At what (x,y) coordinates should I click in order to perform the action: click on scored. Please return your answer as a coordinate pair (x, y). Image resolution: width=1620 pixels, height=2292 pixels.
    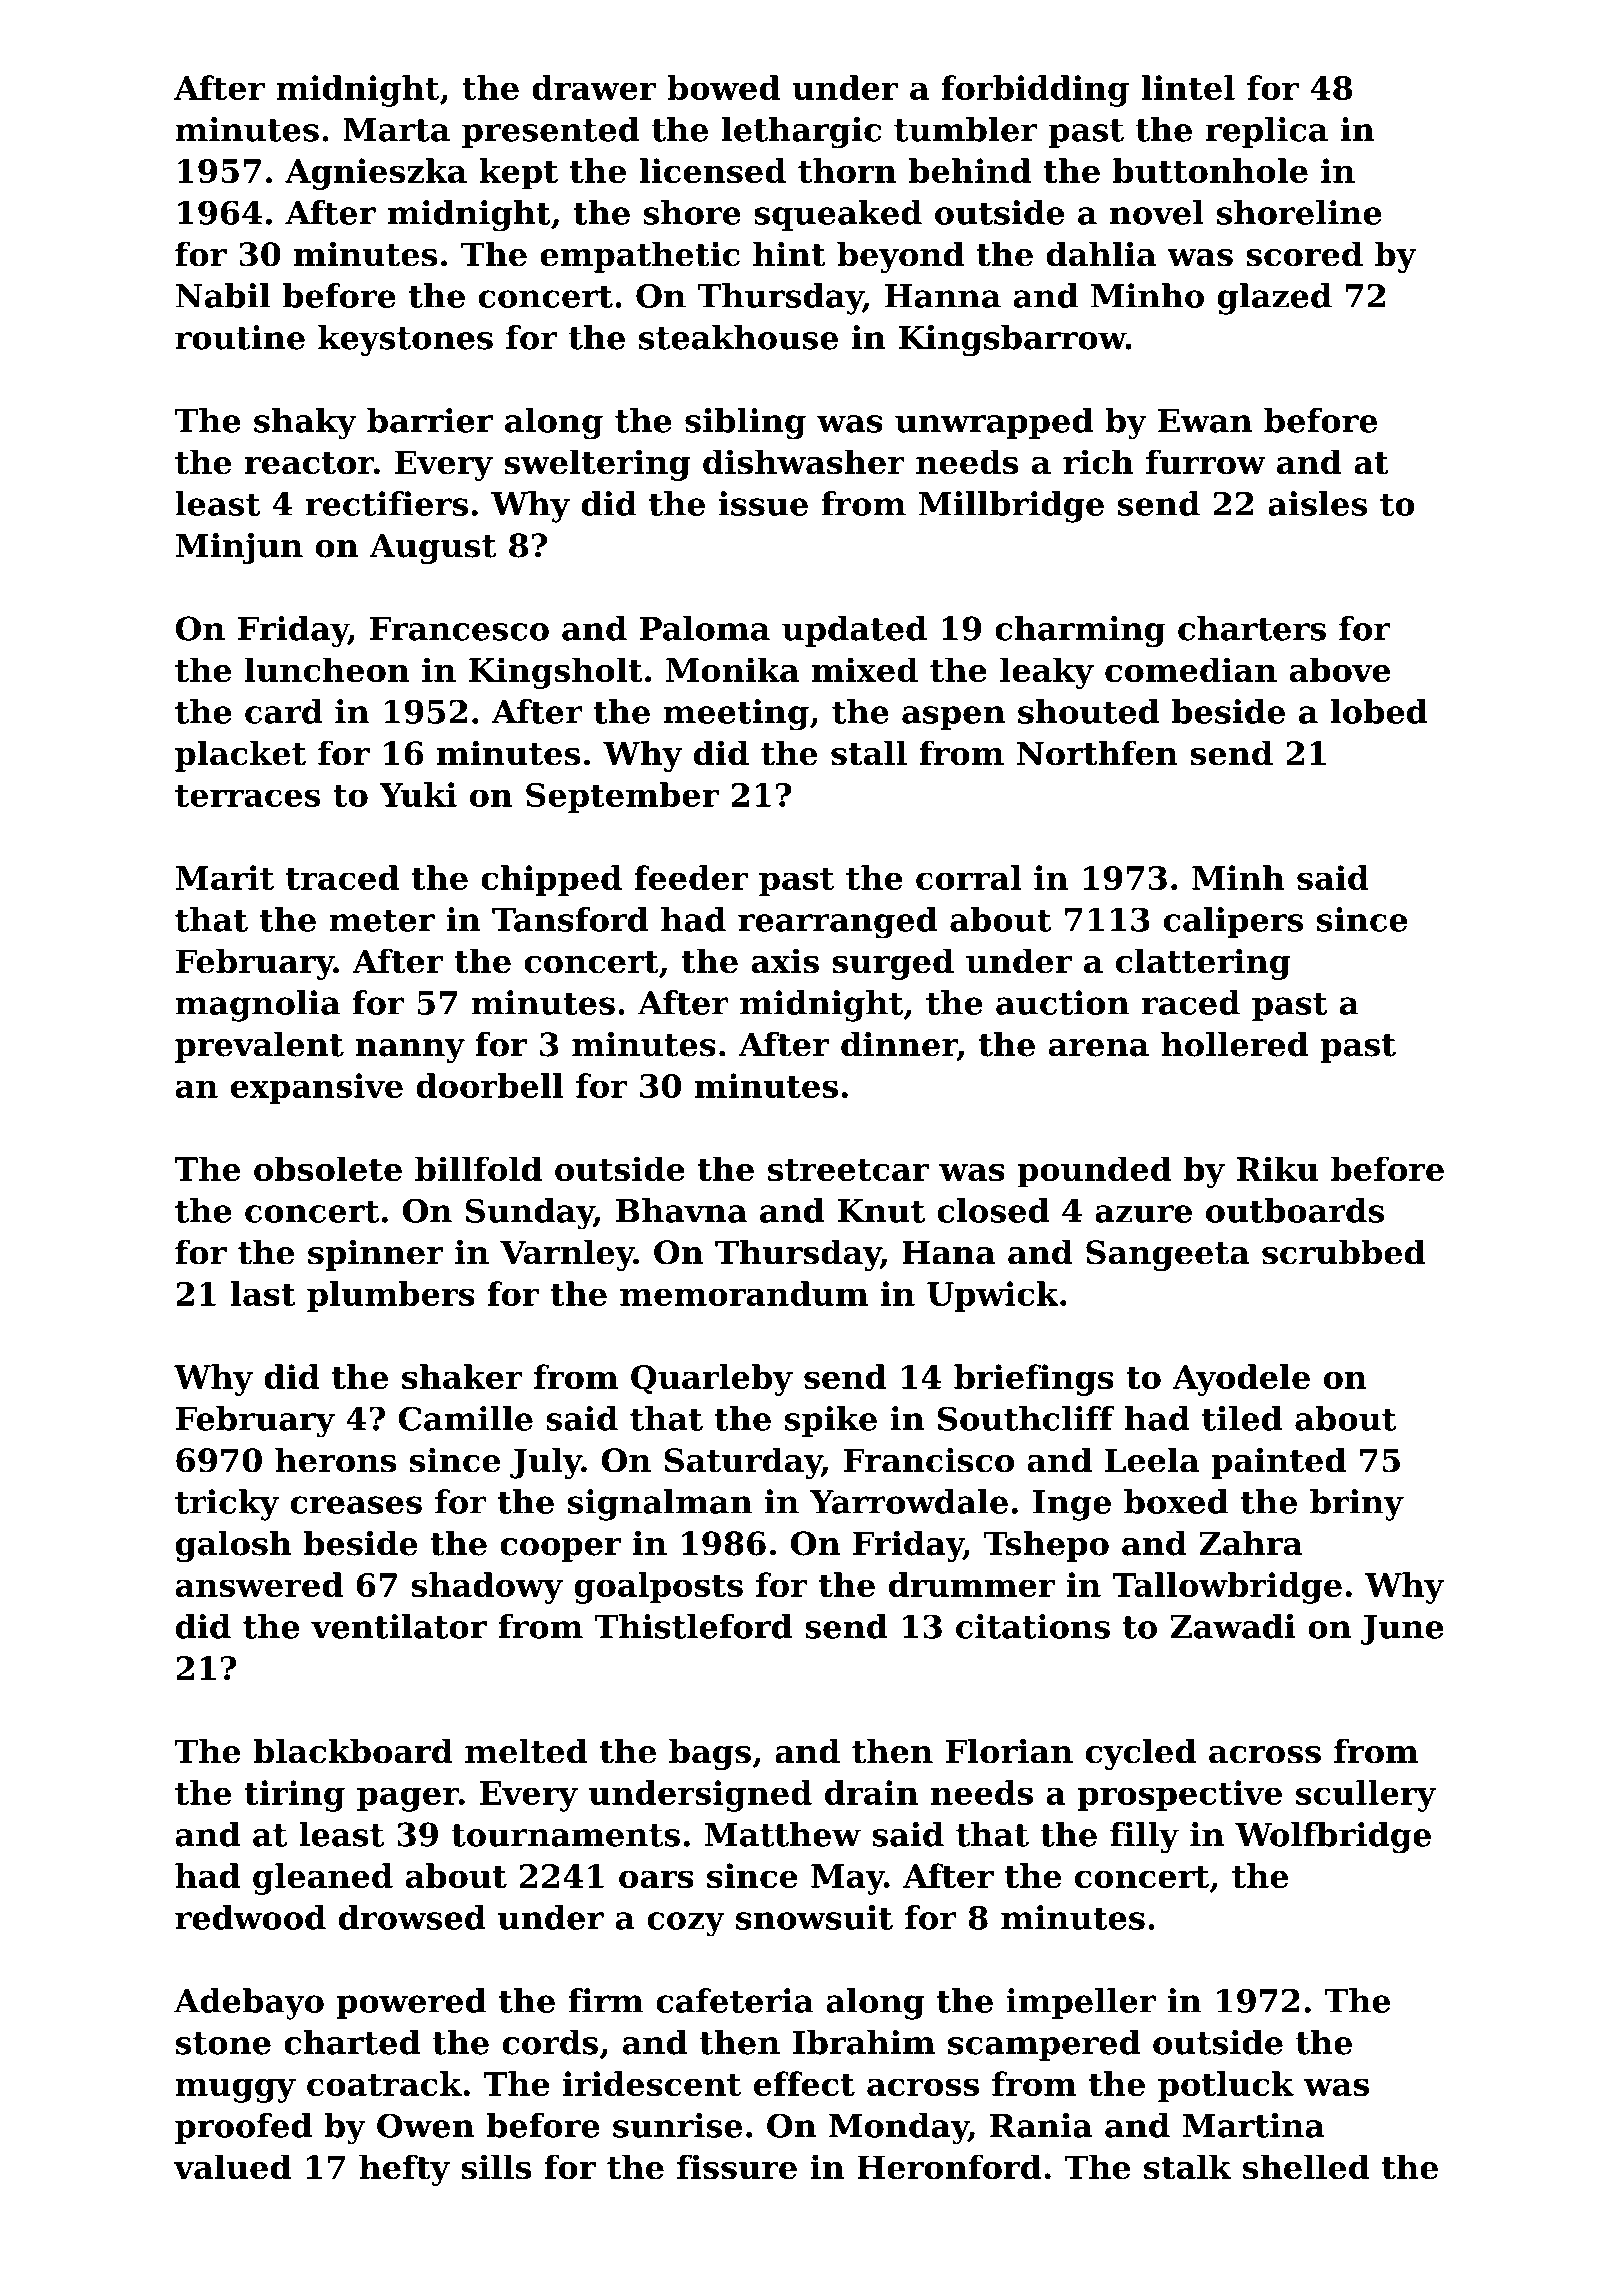
    Looking at the image, I should click on (1304, 254).
